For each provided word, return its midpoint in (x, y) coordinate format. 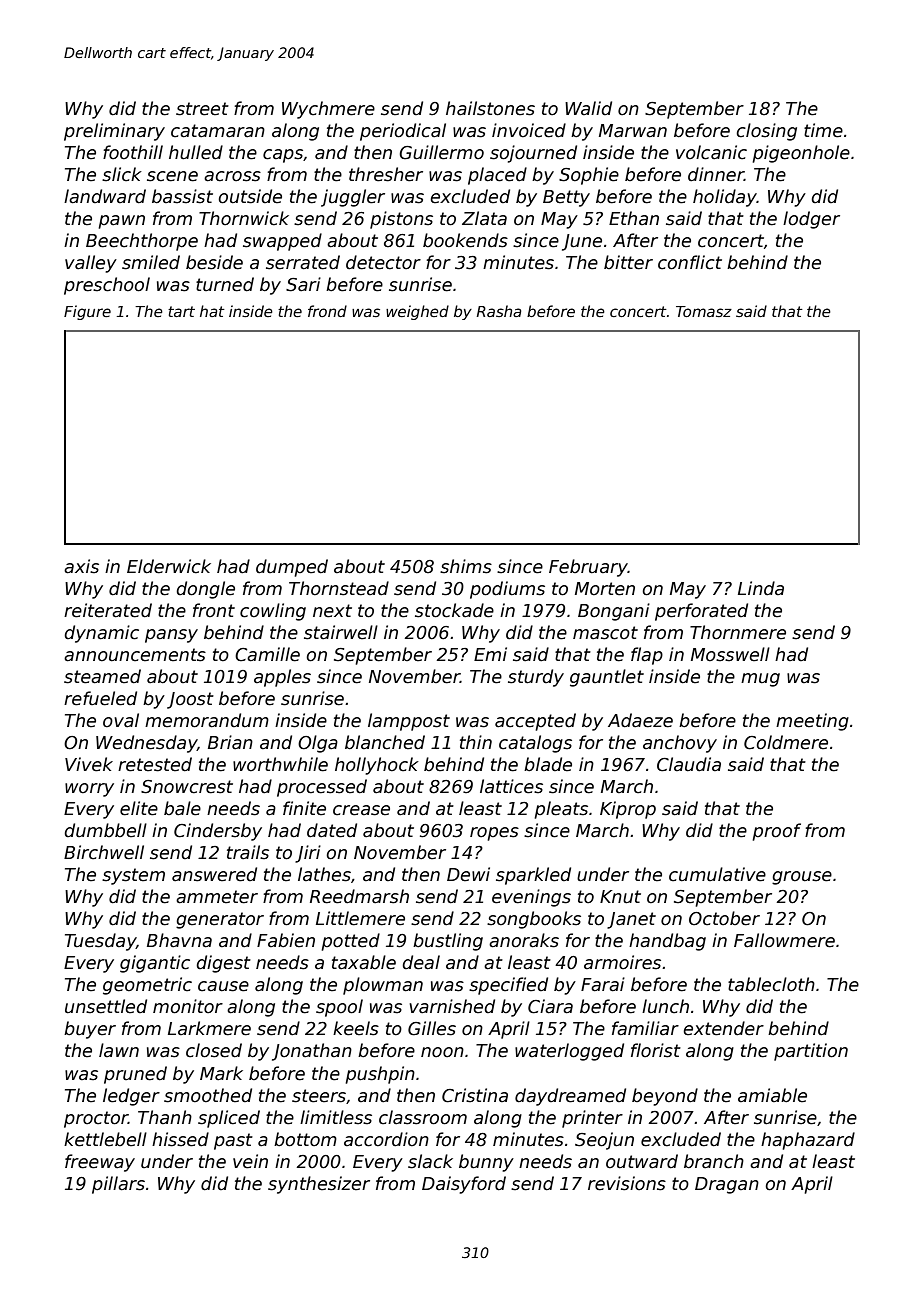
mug (760, 680)
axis (81, 566)
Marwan (633, 131)
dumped (292, 568)
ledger (131, 1097)
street (202, 109)
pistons (401, 220)
